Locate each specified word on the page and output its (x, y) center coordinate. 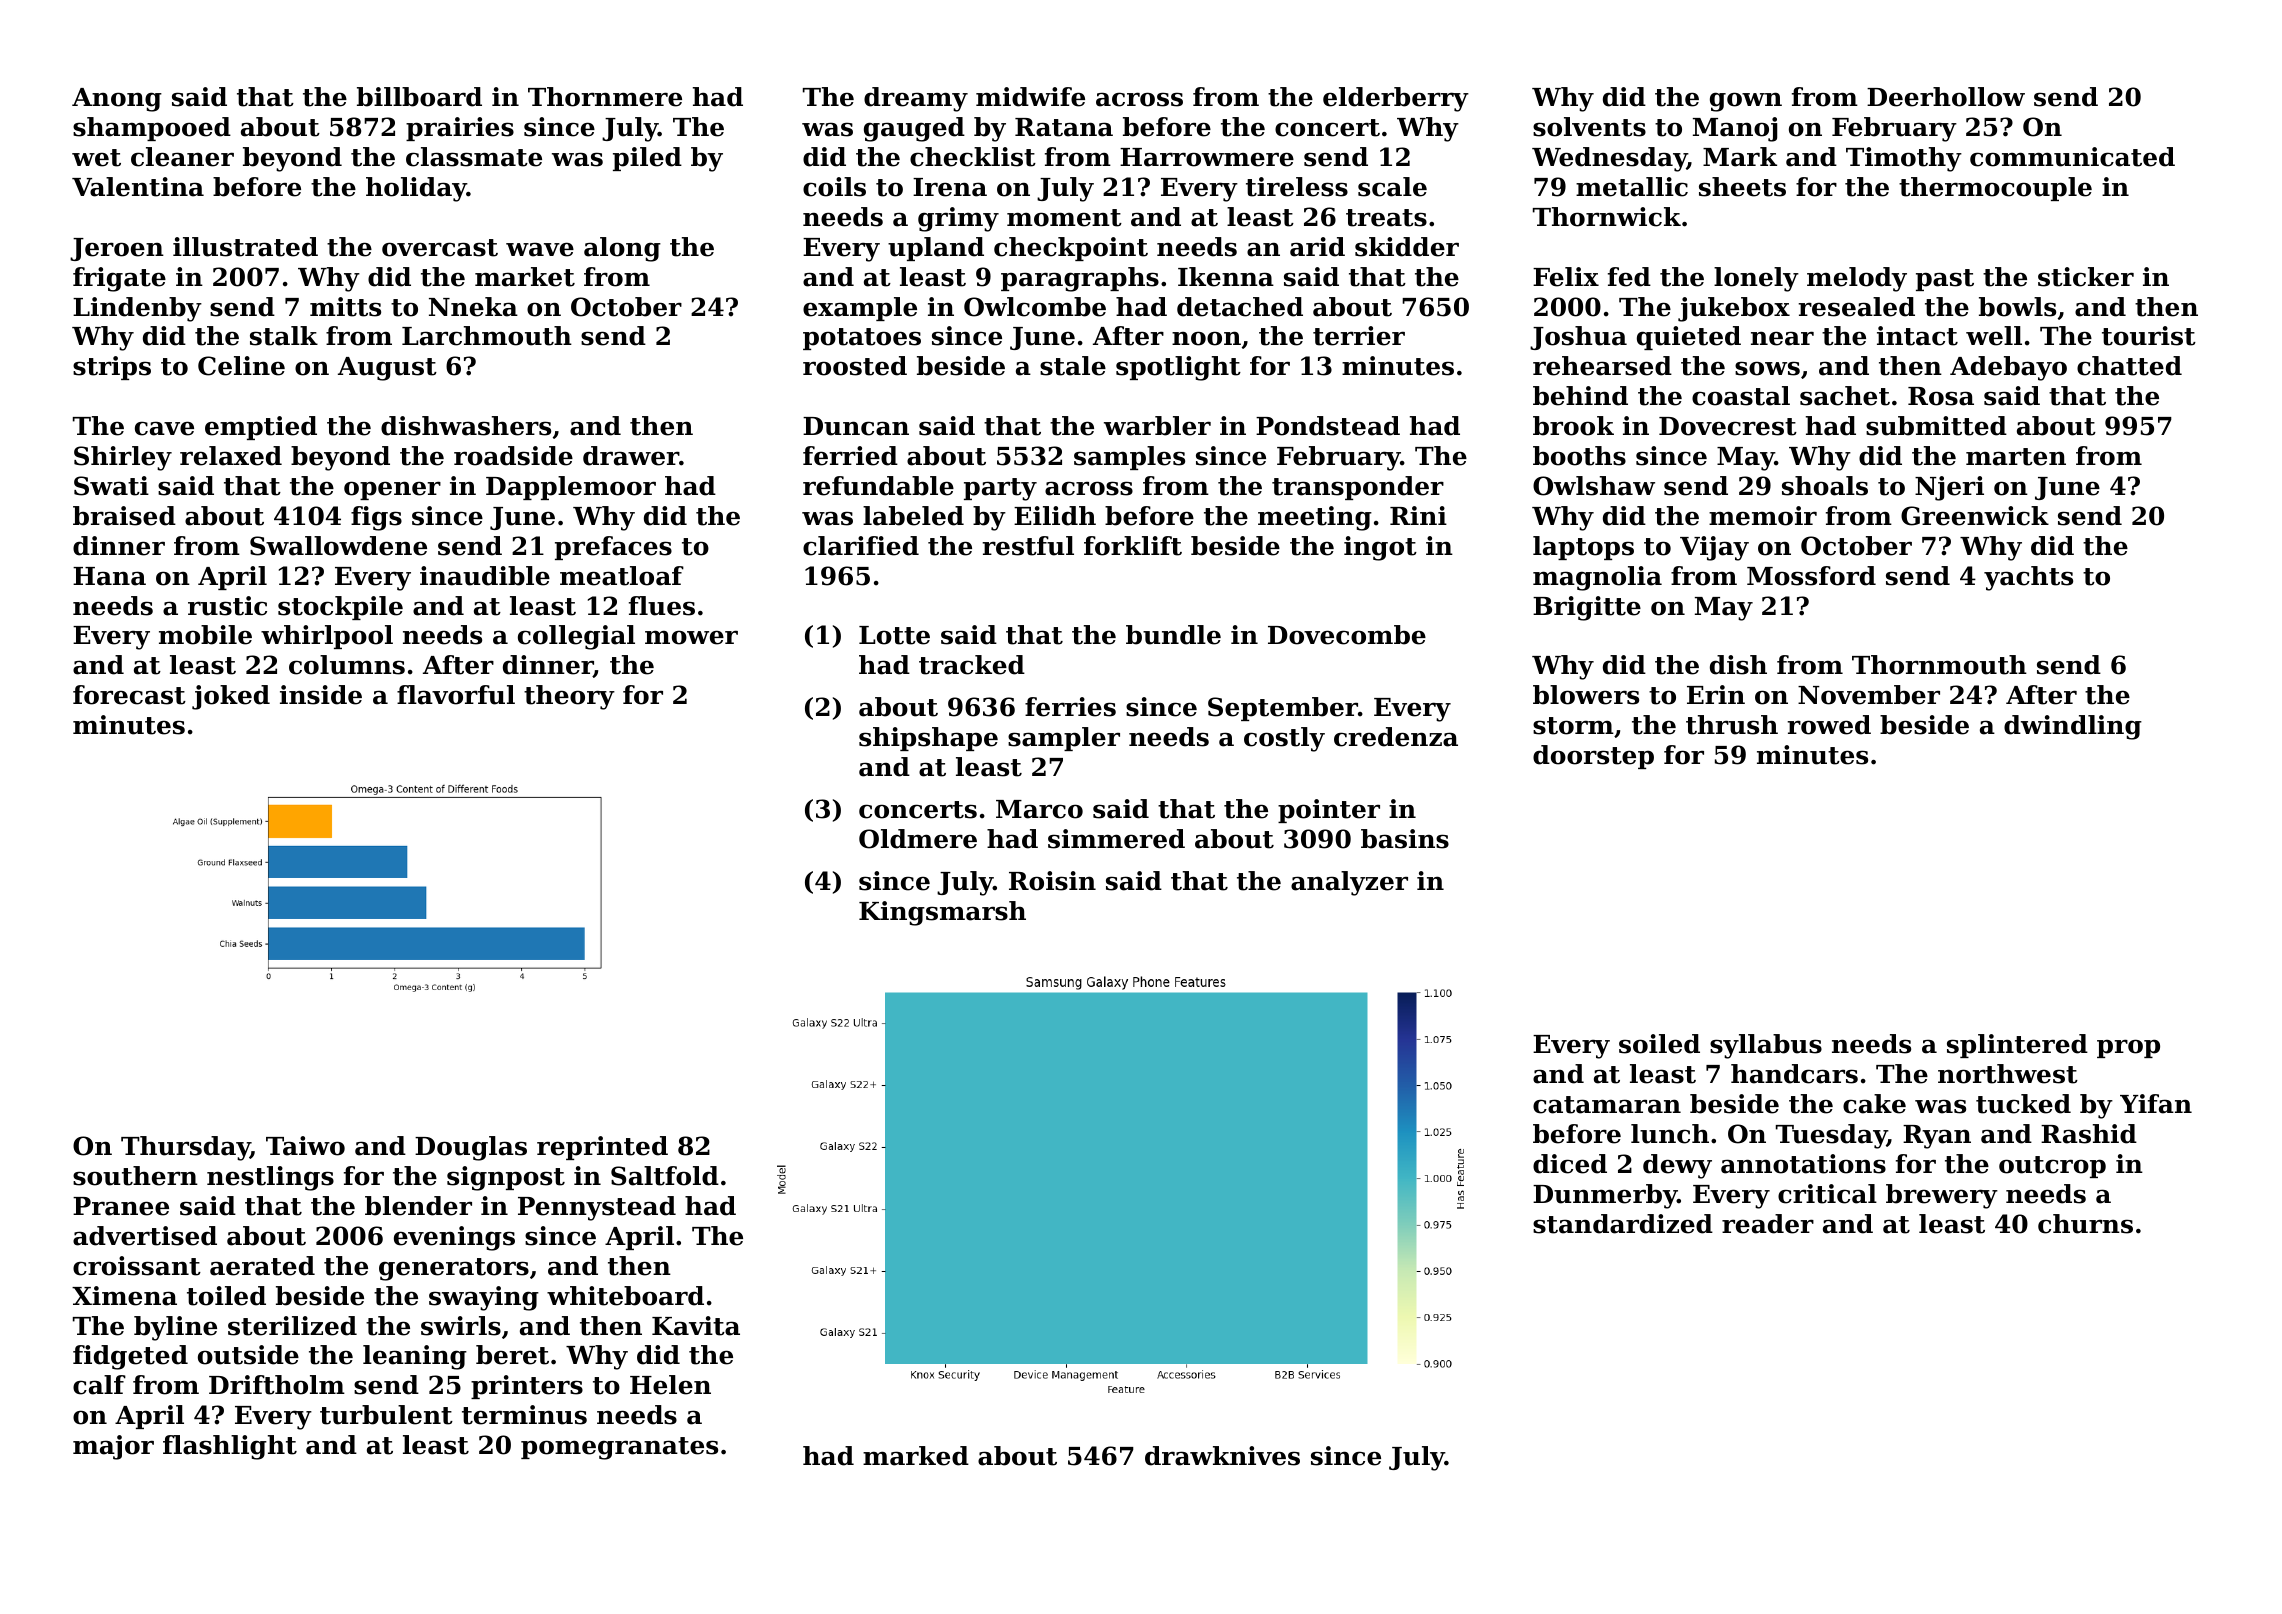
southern (135, 1176)
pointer (1329, 811)
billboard (419, 97)
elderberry (1396, 99)
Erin (1716, 694)
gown (1746, 102)
